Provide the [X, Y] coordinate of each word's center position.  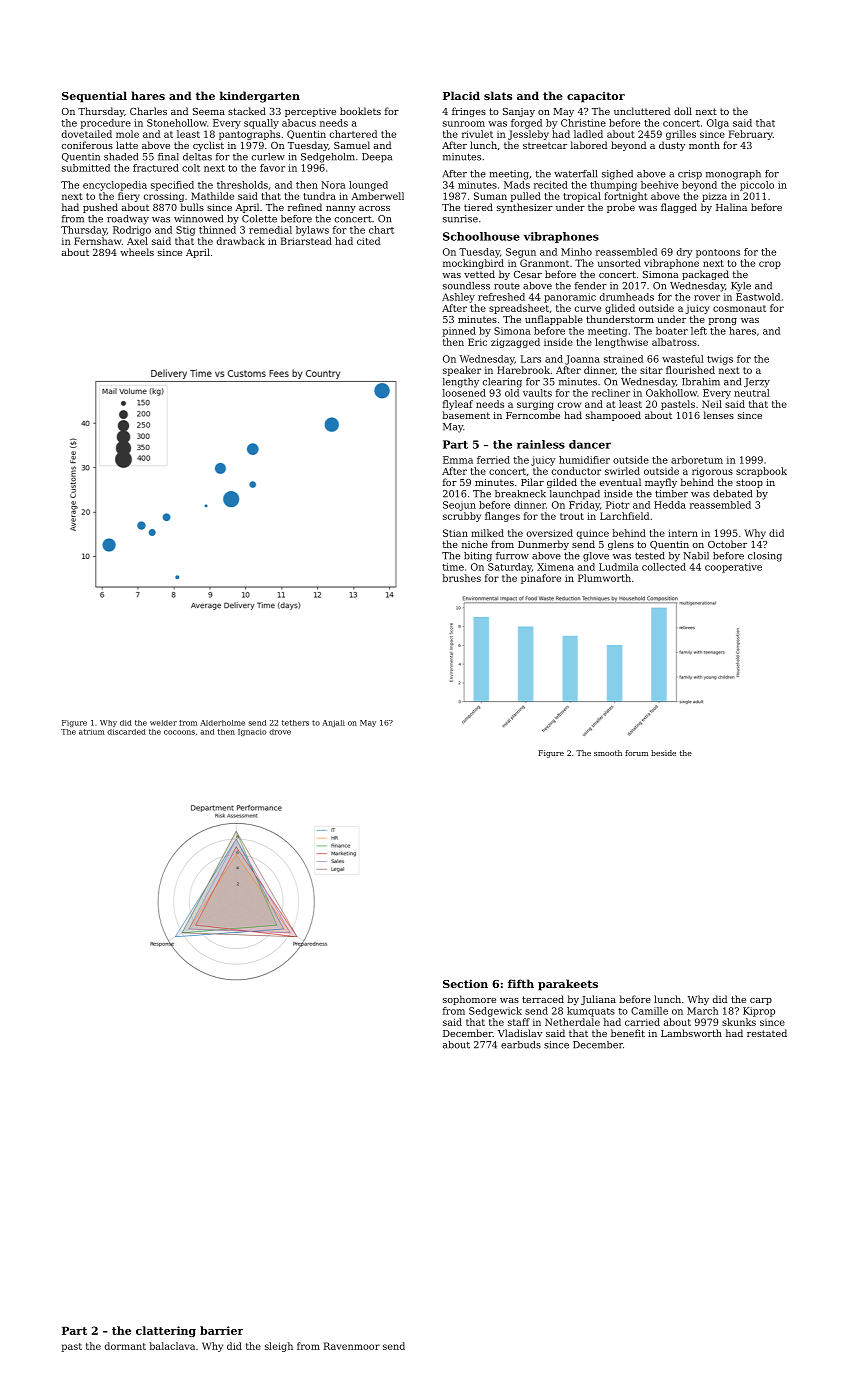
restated [767, 1033]
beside [663, 753]
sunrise [460, 219]
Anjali [333, 723]
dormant [125, 1346]
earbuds [521, 1045]
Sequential [94, 97]
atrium [92, 732]
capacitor [596, 97]
